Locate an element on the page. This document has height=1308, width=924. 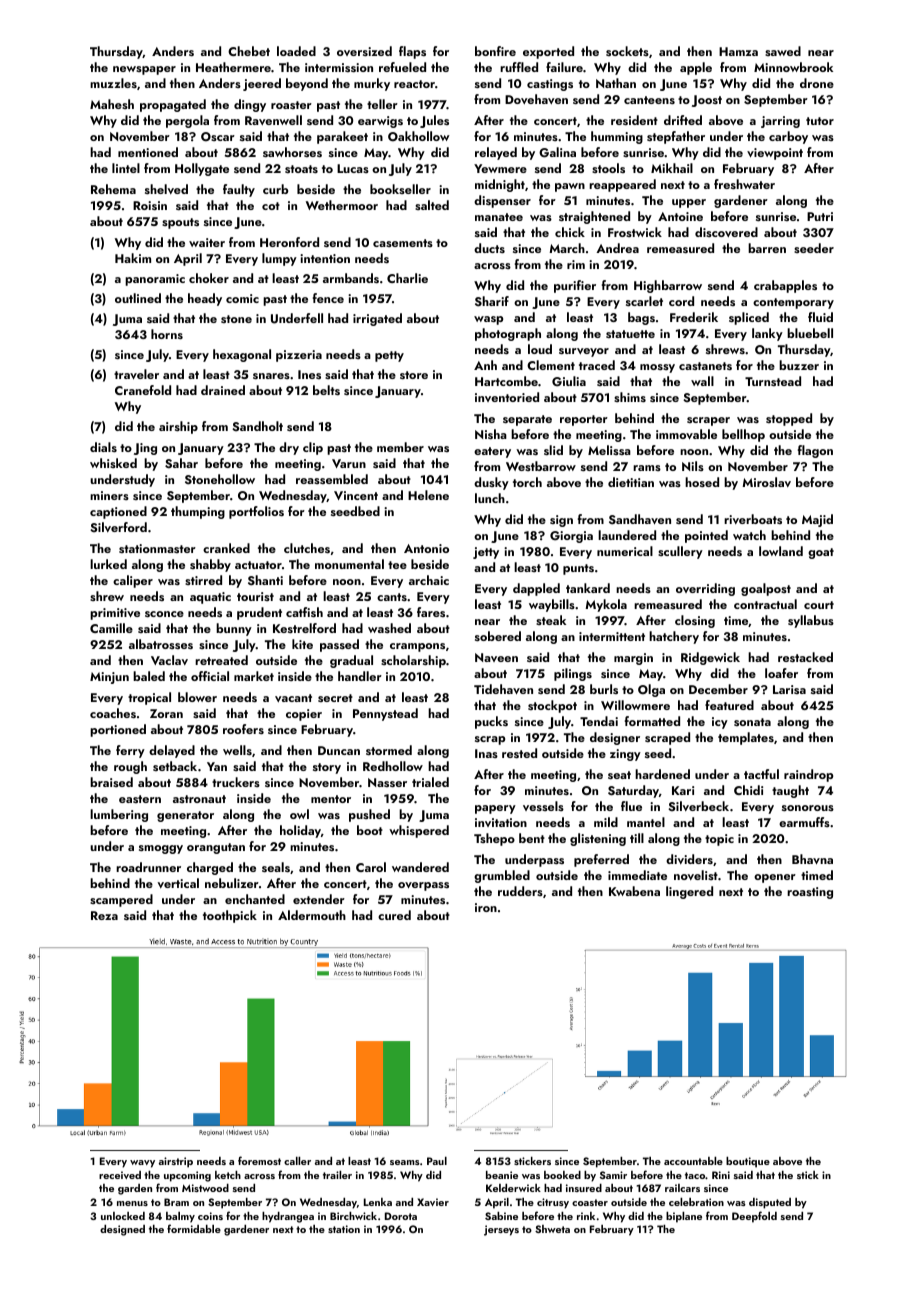
dingy is located at coordinates (250, 105).
